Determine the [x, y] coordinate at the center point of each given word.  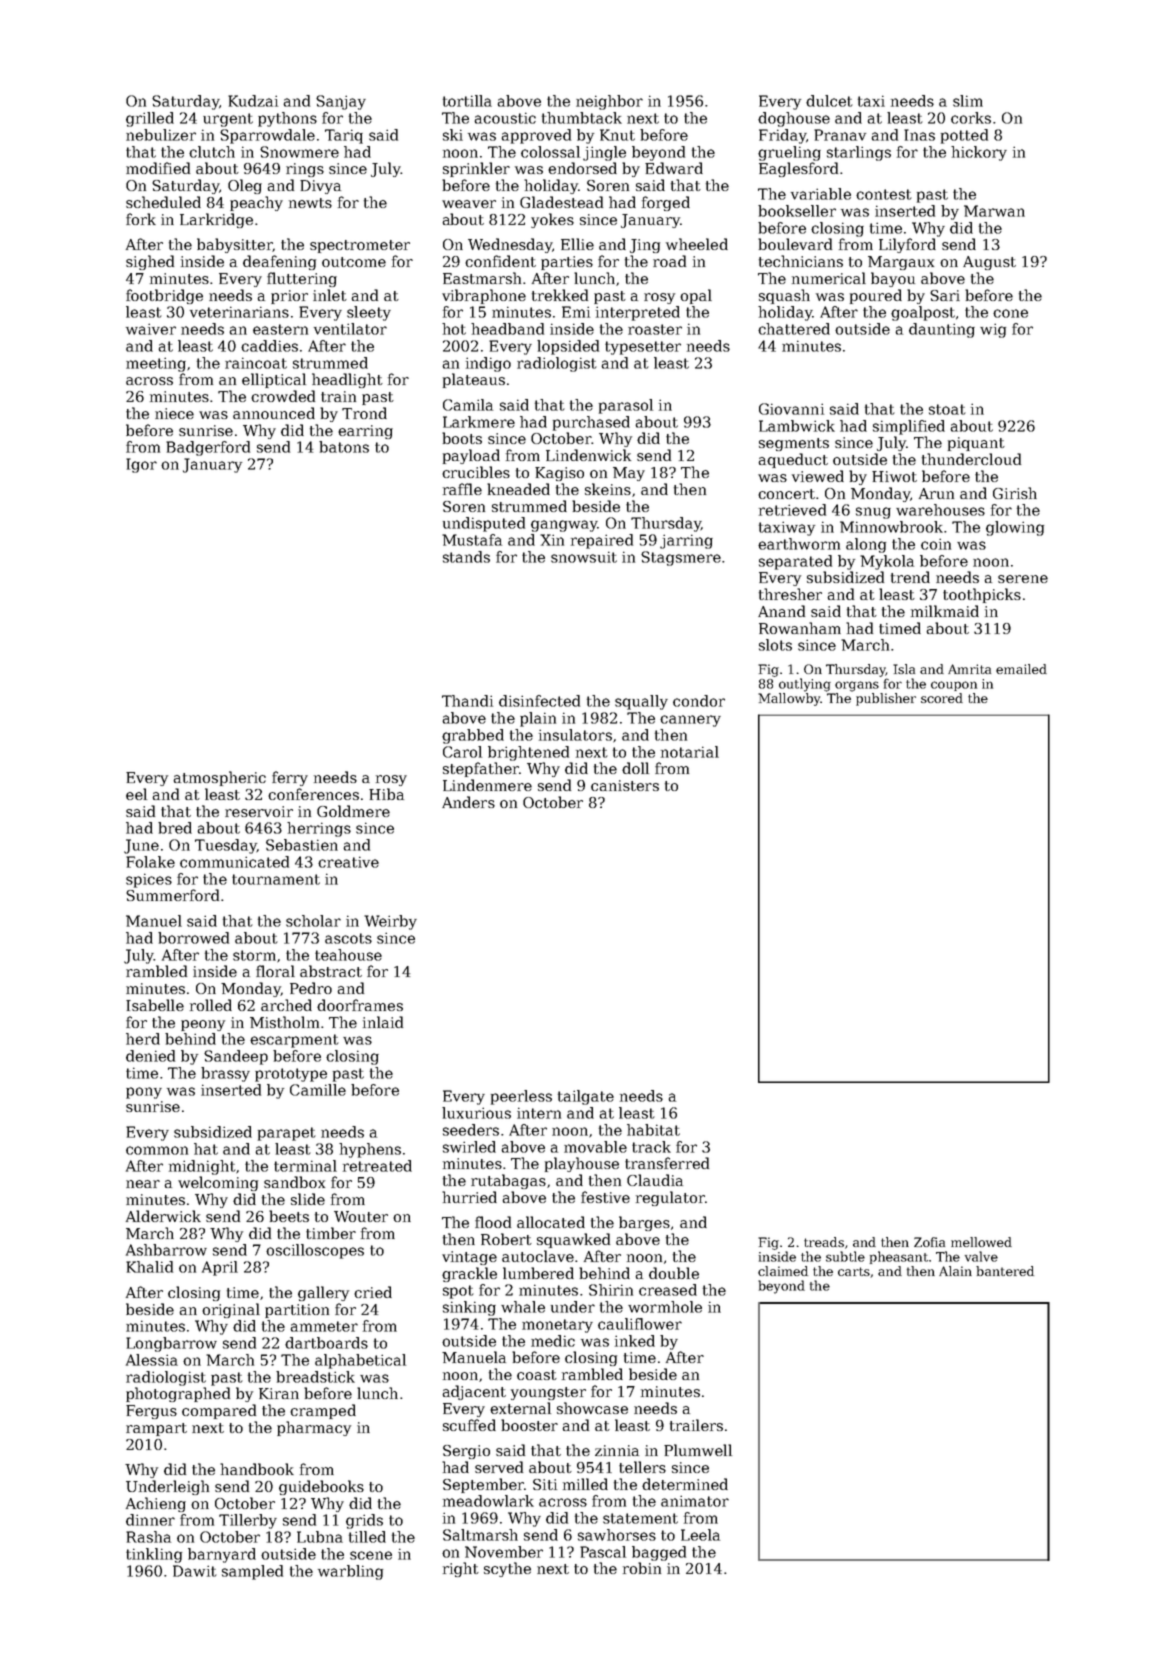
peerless [521, 1097]
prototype [291, 1075]
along [866, 545]
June [141, 846]
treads [824, 1242]
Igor [141, 465]
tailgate [586, 1097]
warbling [350, 1572]
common [157, 1150]
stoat [947, 409]
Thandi [467, 701]
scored [942, 698]
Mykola [887, 562]
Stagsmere [681, 558]
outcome [354, 262]
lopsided [568, 347]
